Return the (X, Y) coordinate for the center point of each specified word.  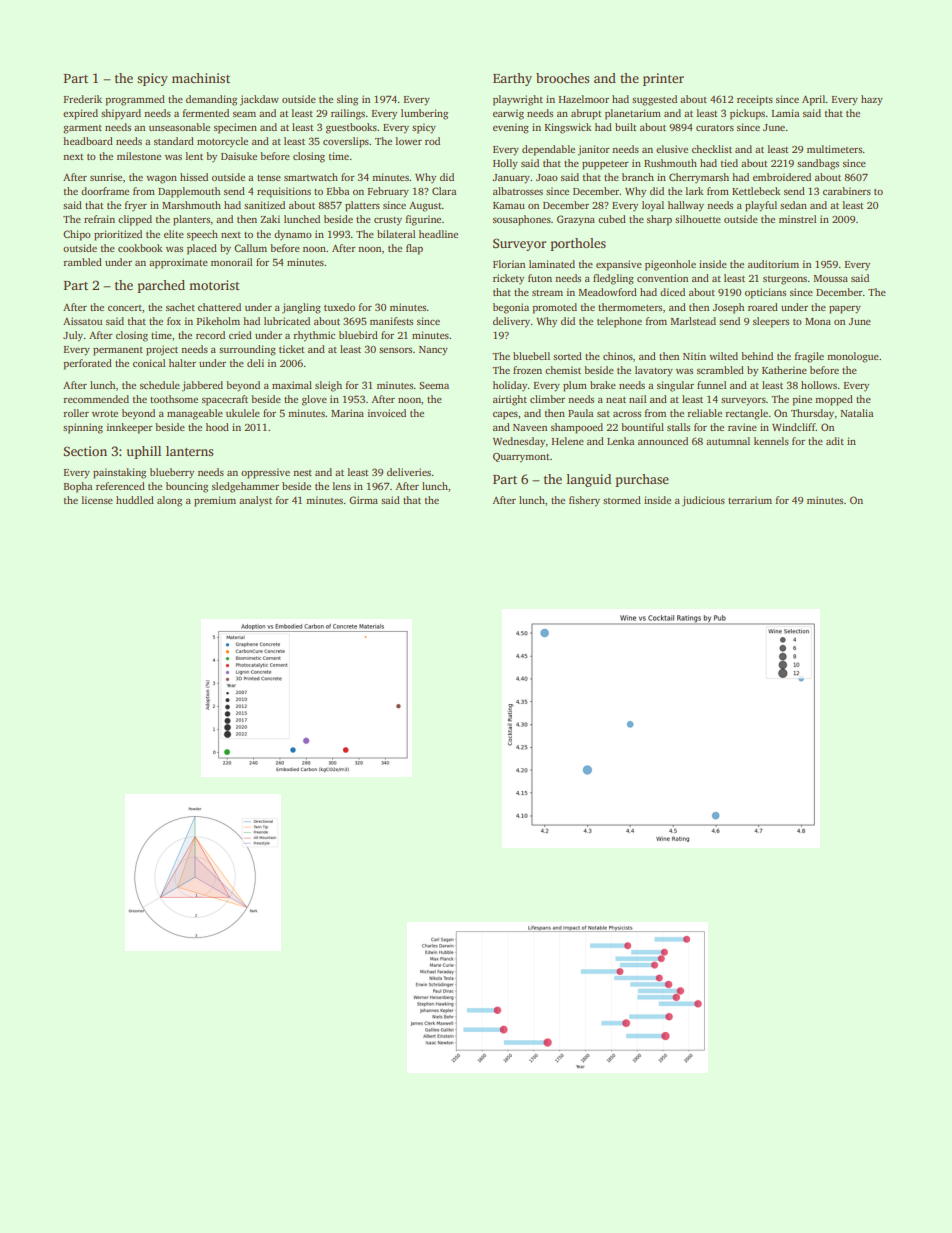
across (627, 414)
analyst (255, 501)
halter (182, 363)
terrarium (750, 500)
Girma (363, 500)
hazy (872, 100)
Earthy (512, 79)
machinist (201, 78)
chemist (563, 370)
